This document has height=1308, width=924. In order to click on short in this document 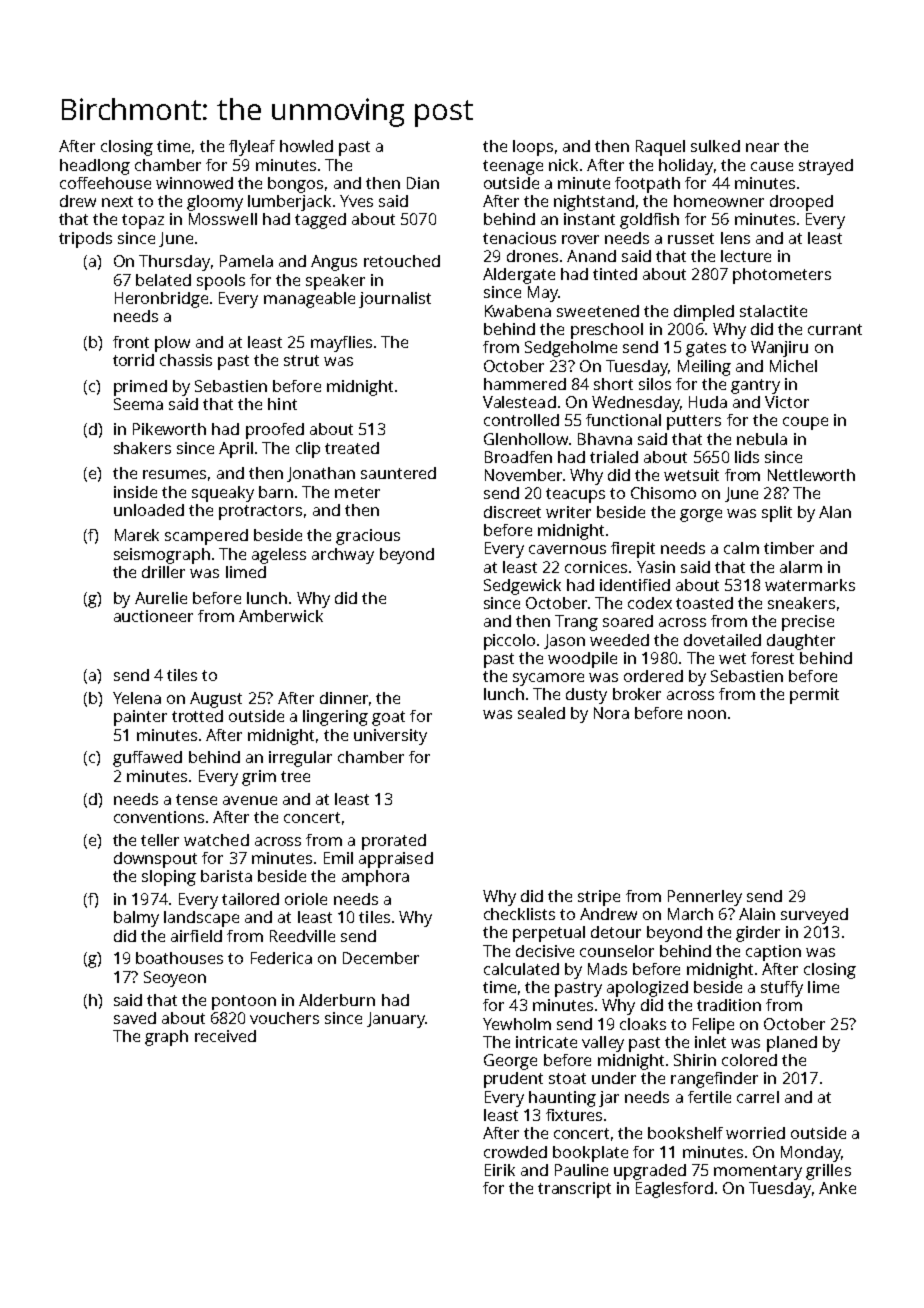, I will do `click(613, 384)`.
